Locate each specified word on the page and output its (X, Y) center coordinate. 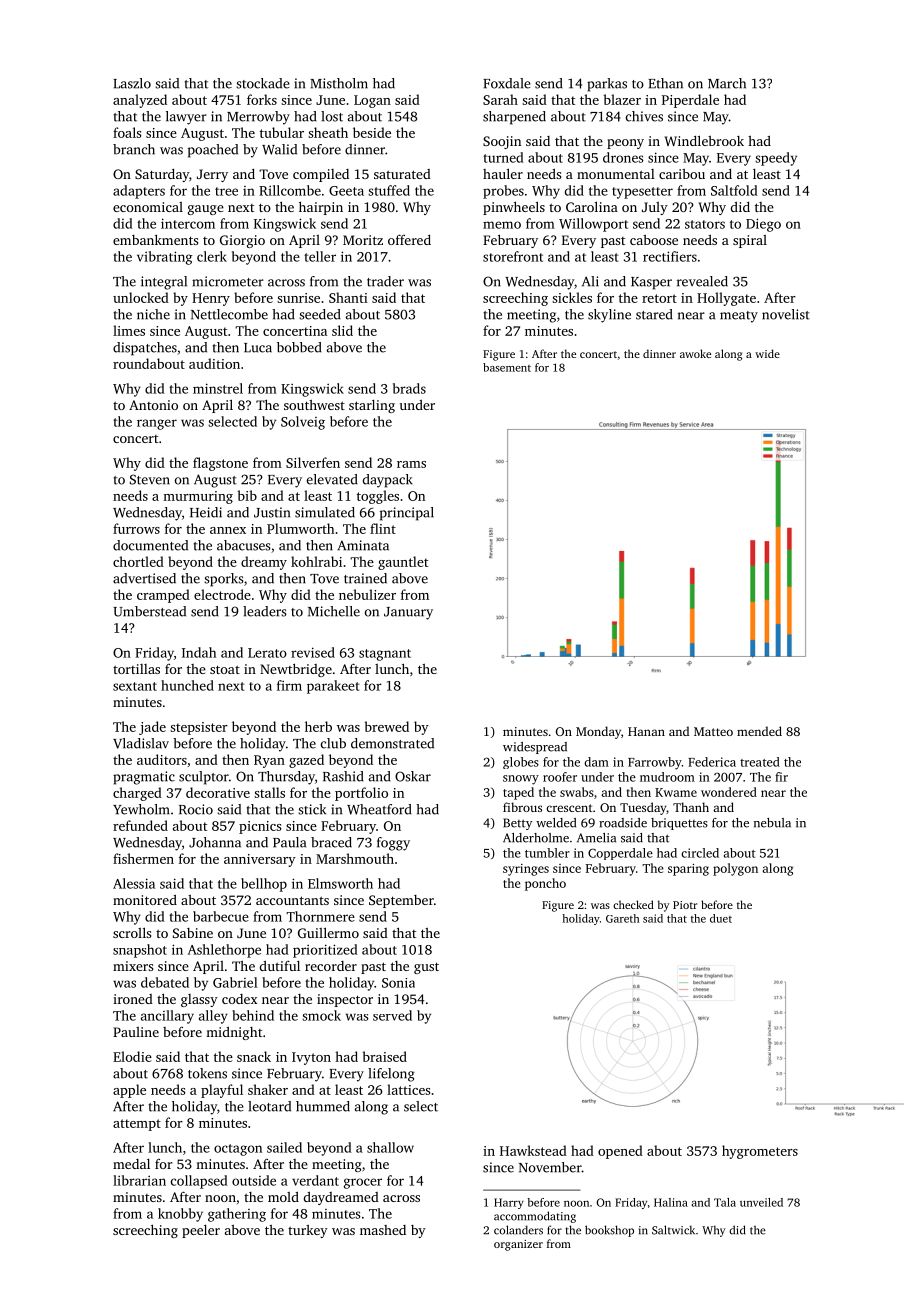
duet (721, 918)
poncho (545, 884)
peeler (201, 1231)
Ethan (665, 83)
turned (503, 157)
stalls (269, 792)
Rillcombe (290, 190)
